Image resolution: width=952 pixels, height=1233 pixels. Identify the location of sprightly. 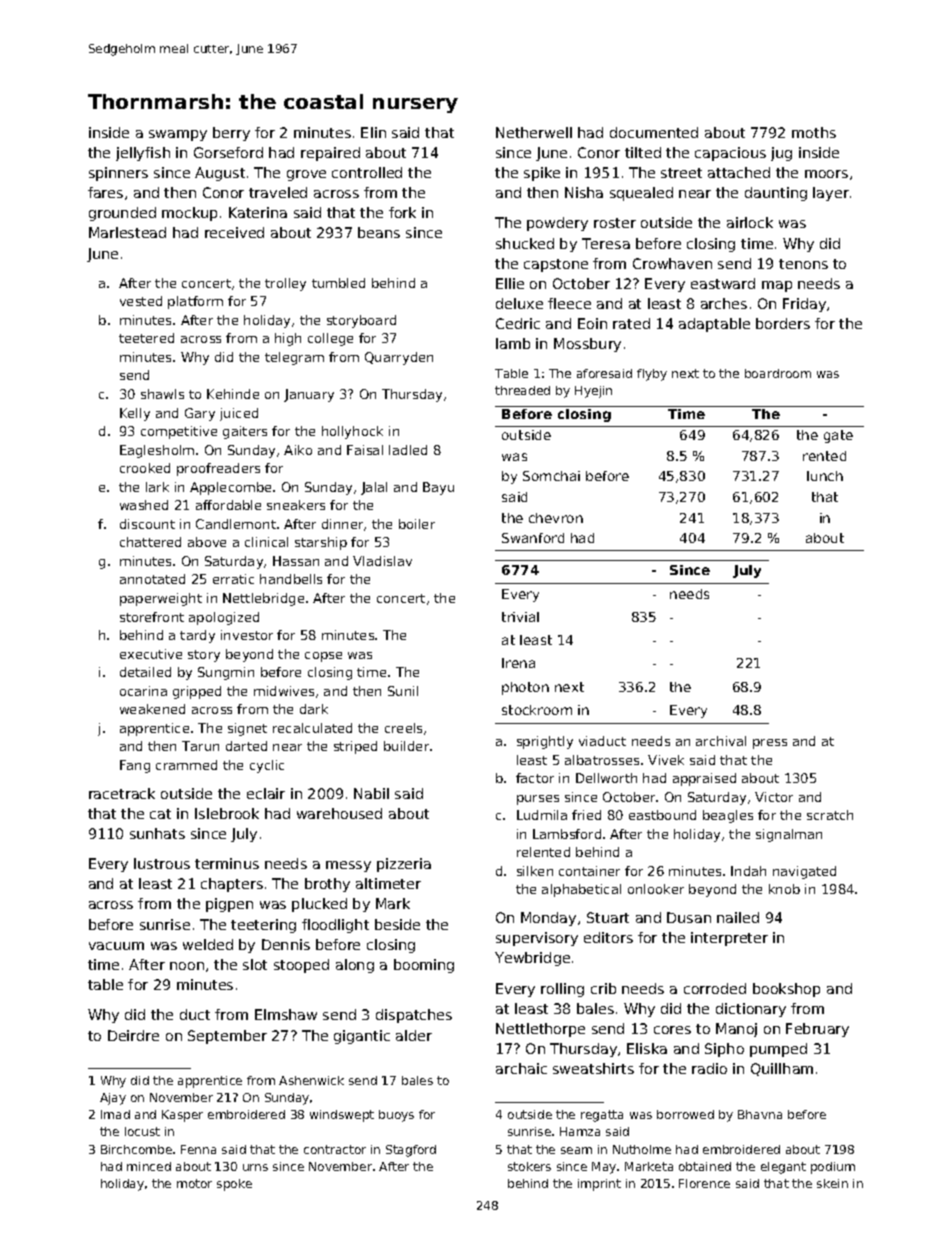
(545, 742).
